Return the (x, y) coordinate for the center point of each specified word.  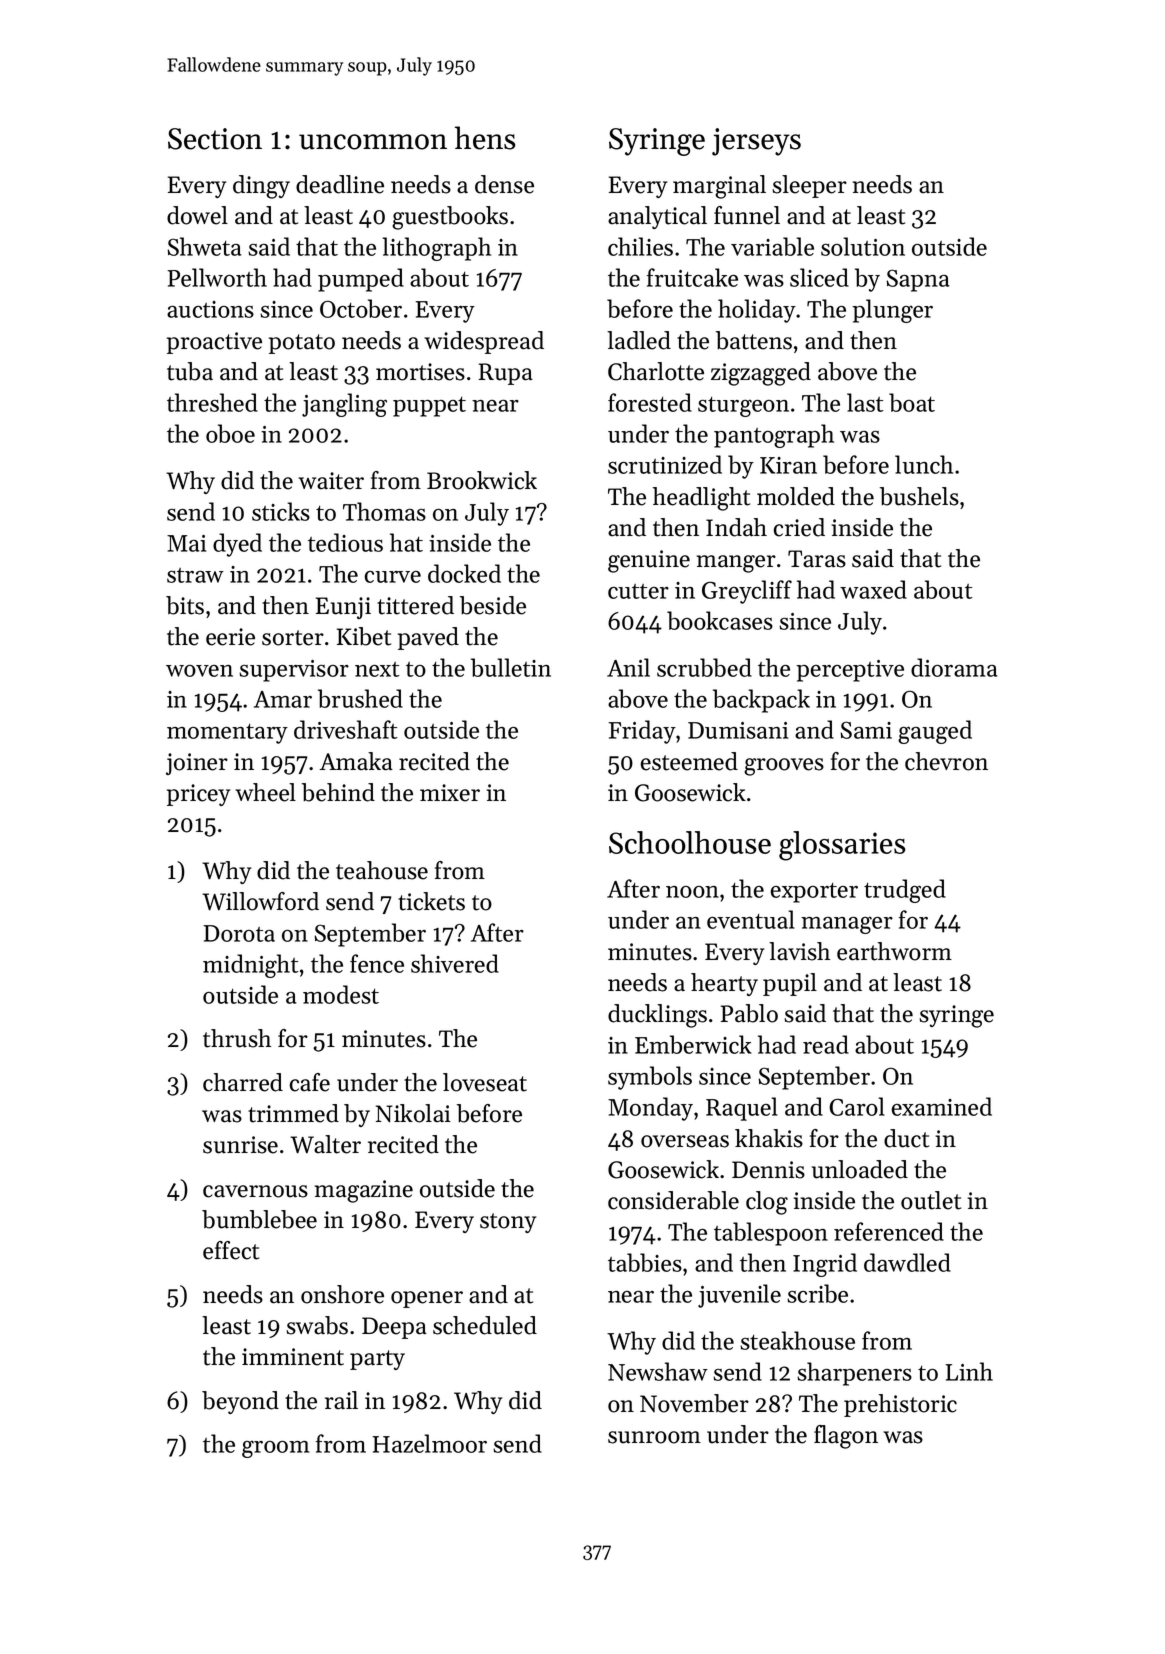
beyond (240, 1402)
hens (485, 138)
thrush (237, 1038)
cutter (638, 591)
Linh (969, 1371)
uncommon (373, 142)
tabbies (645, 1262)
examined (942, 1106)
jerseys (756, 142)
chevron (946, 761)
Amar (283, 699)
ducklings (657, 1016)
